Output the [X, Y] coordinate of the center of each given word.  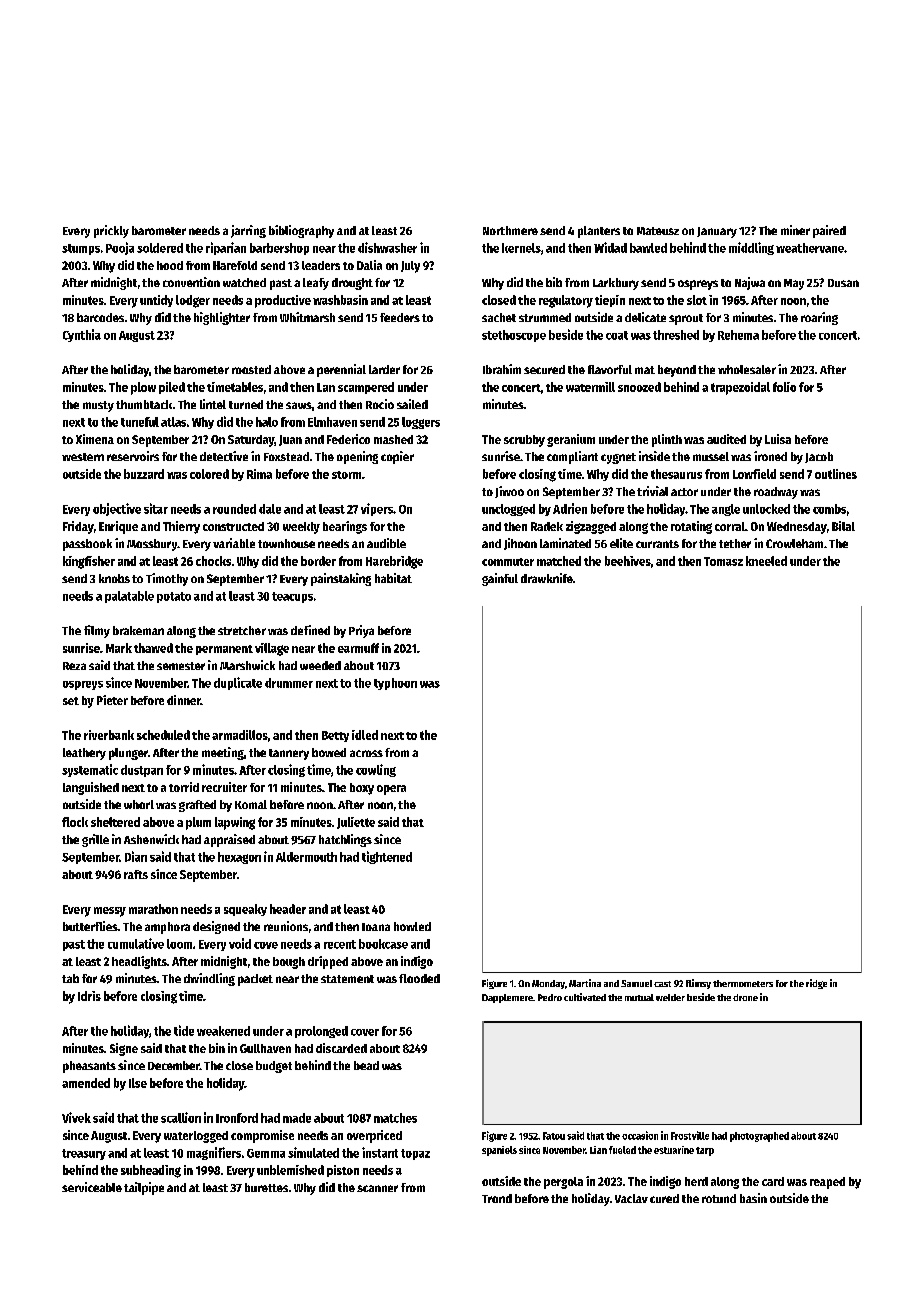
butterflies [90, 926]
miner [795, 230]
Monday [548, 984]
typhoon [395, 684]
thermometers [743, 983]
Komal [251, 804]
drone [745, 997]
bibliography [301, 231]
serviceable [92, 1187]
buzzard [144, 474]
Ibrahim [502, 369]
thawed [153, 648]
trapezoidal [740, 388]
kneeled [766, 561]
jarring [248, 231]
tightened [387, 857]
